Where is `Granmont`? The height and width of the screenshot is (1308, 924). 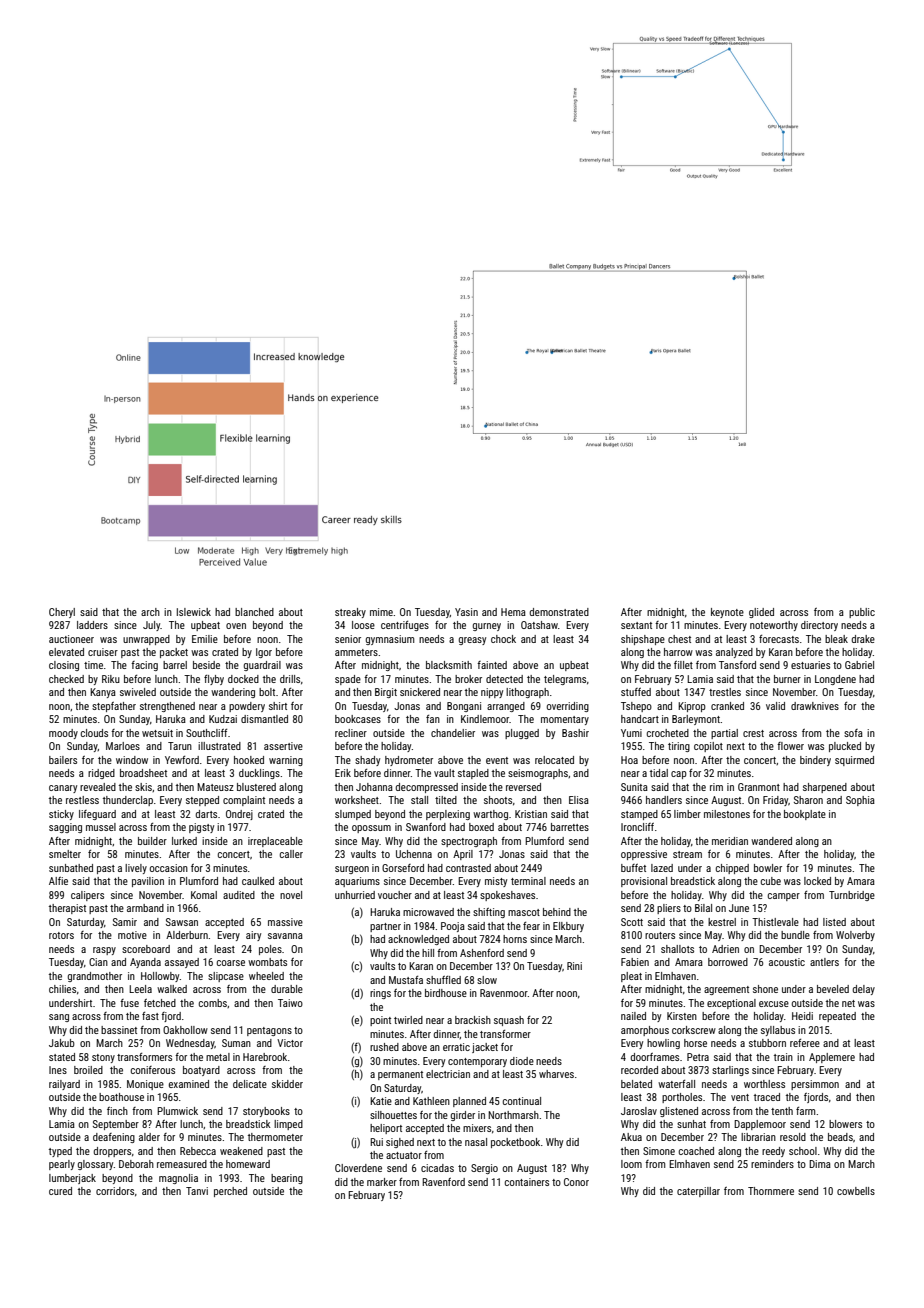
Granmont is located at coordinates (759, 787).
